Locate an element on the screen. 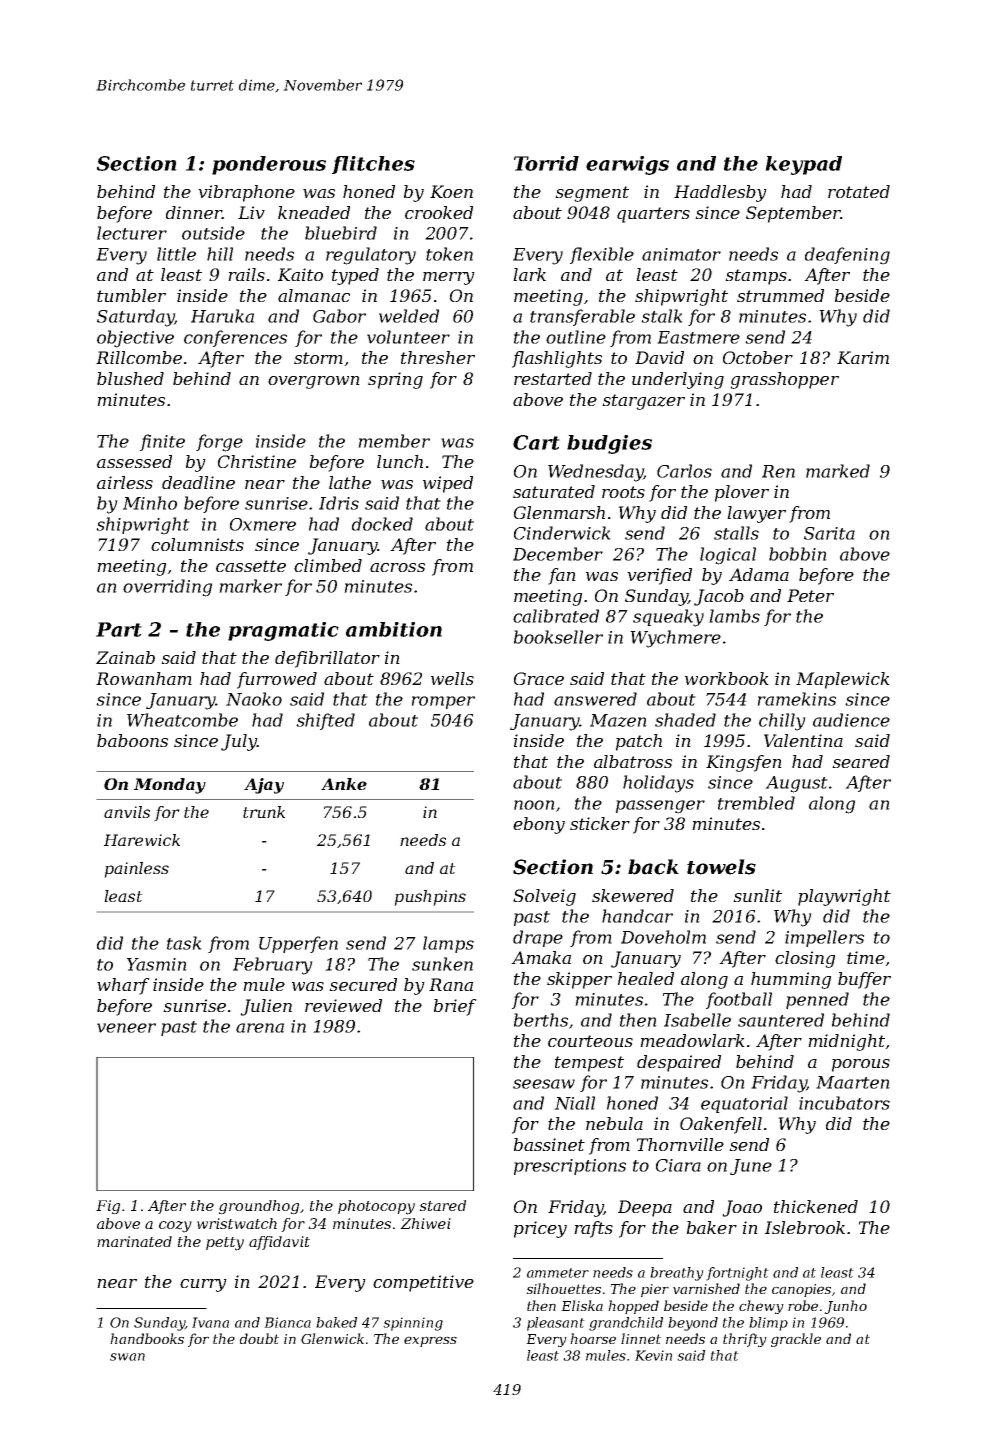 Image resolution: width=987 pixels, height=1429 pixels. ponderous is located at coordinates (269, 165).
